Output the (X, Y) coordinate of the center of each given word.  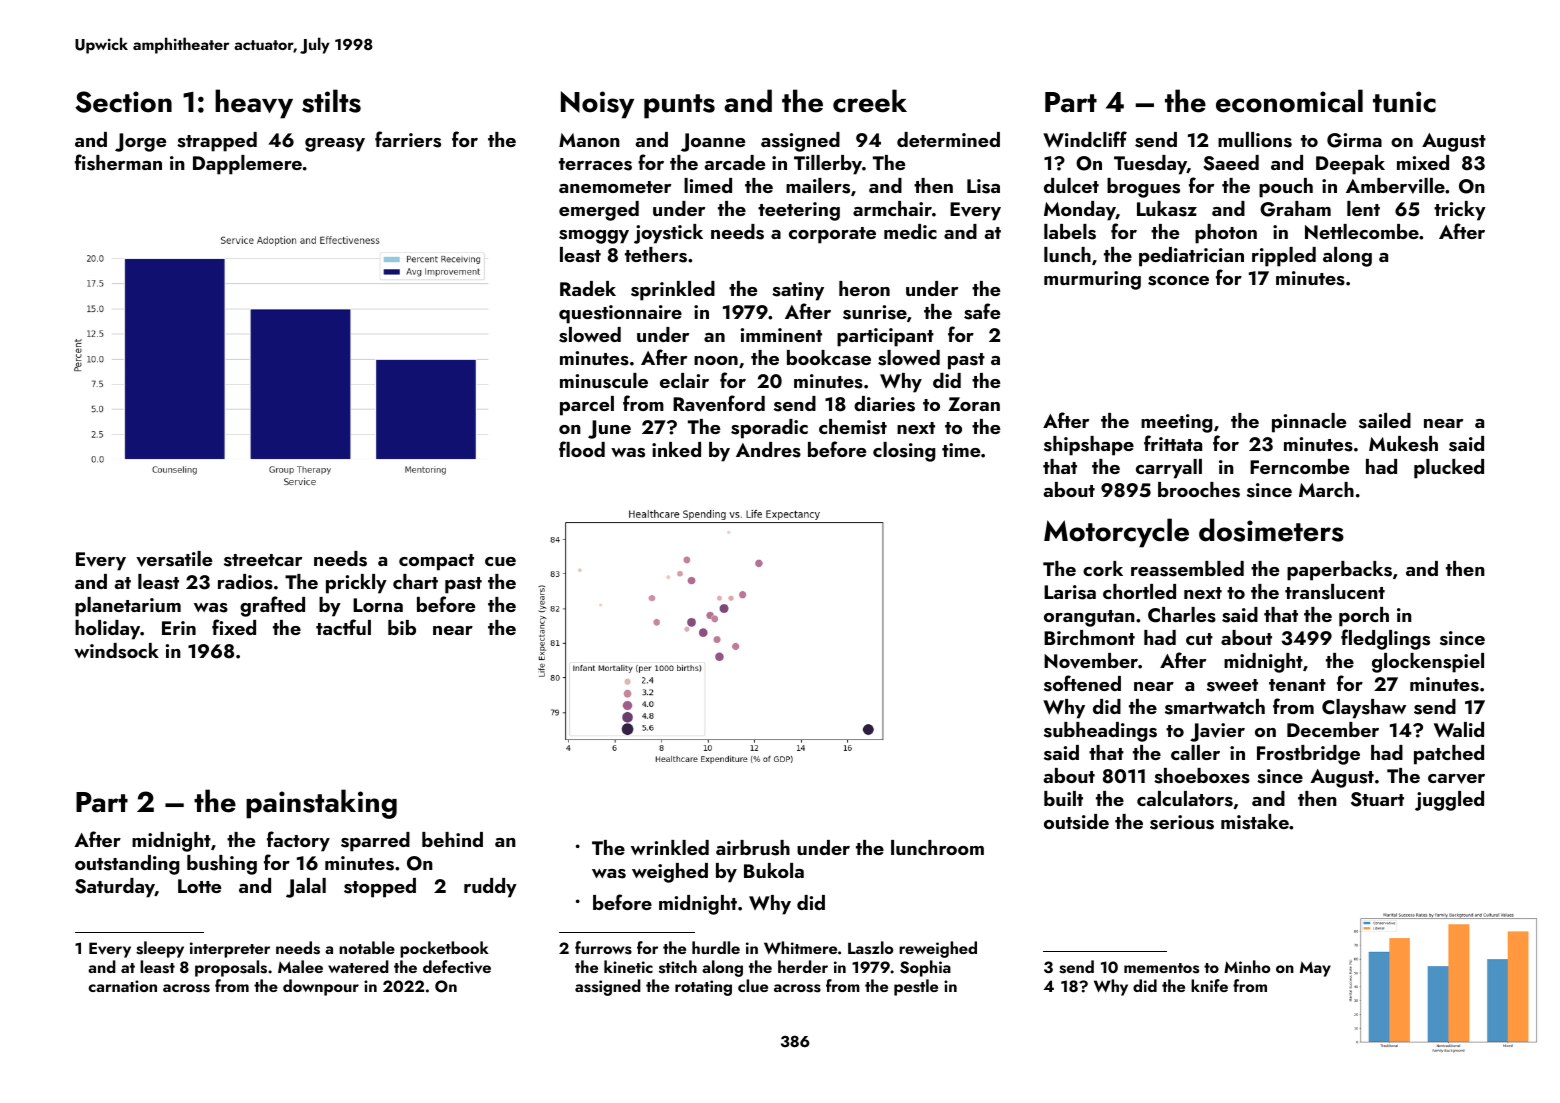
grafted (272, 606)
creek (870, 101)
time (961, 450)
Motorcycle (1116, 533)
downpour (321, 987)
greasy (335, 145)
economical (1289, 101)
